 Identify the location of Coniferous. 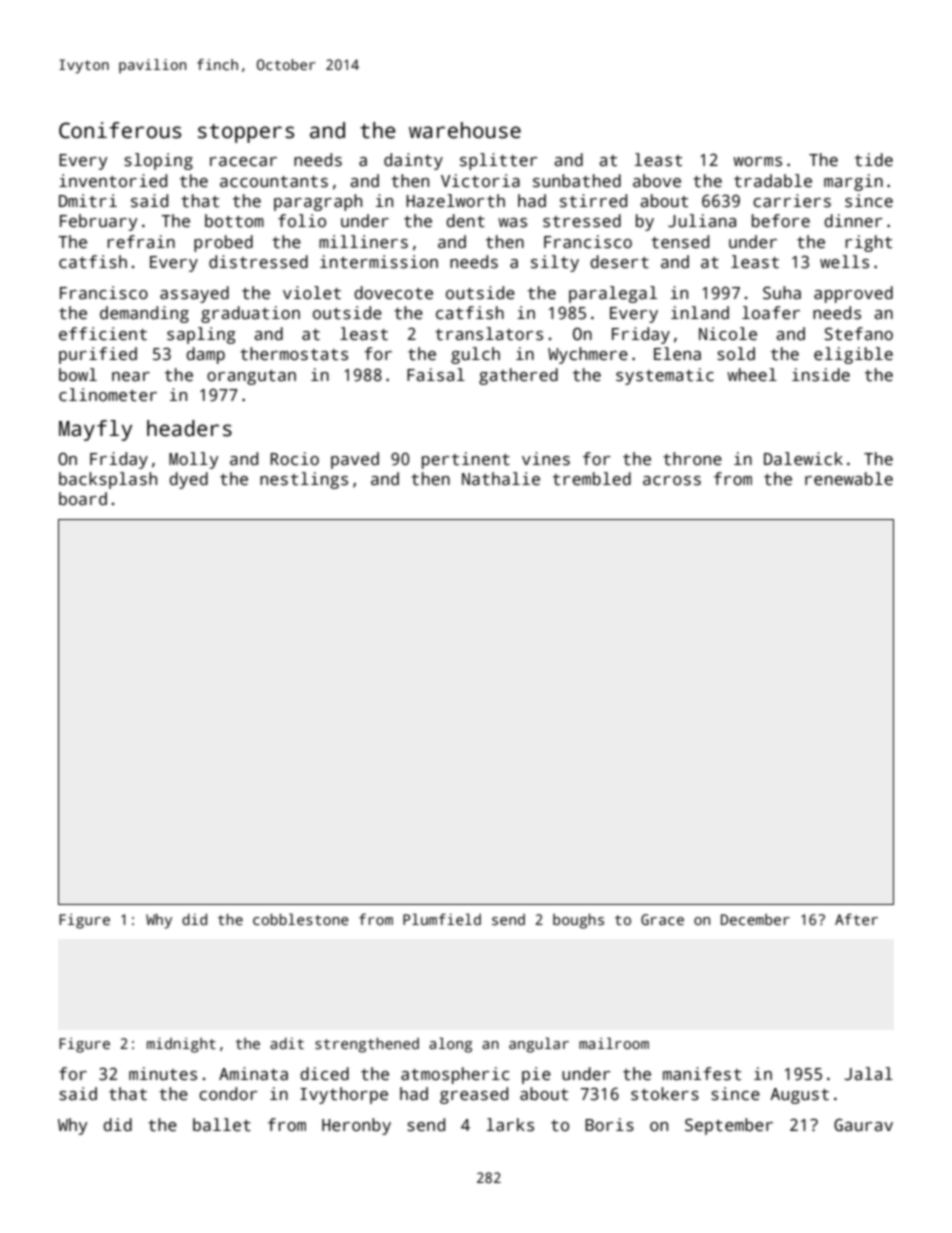
(120, 130).
